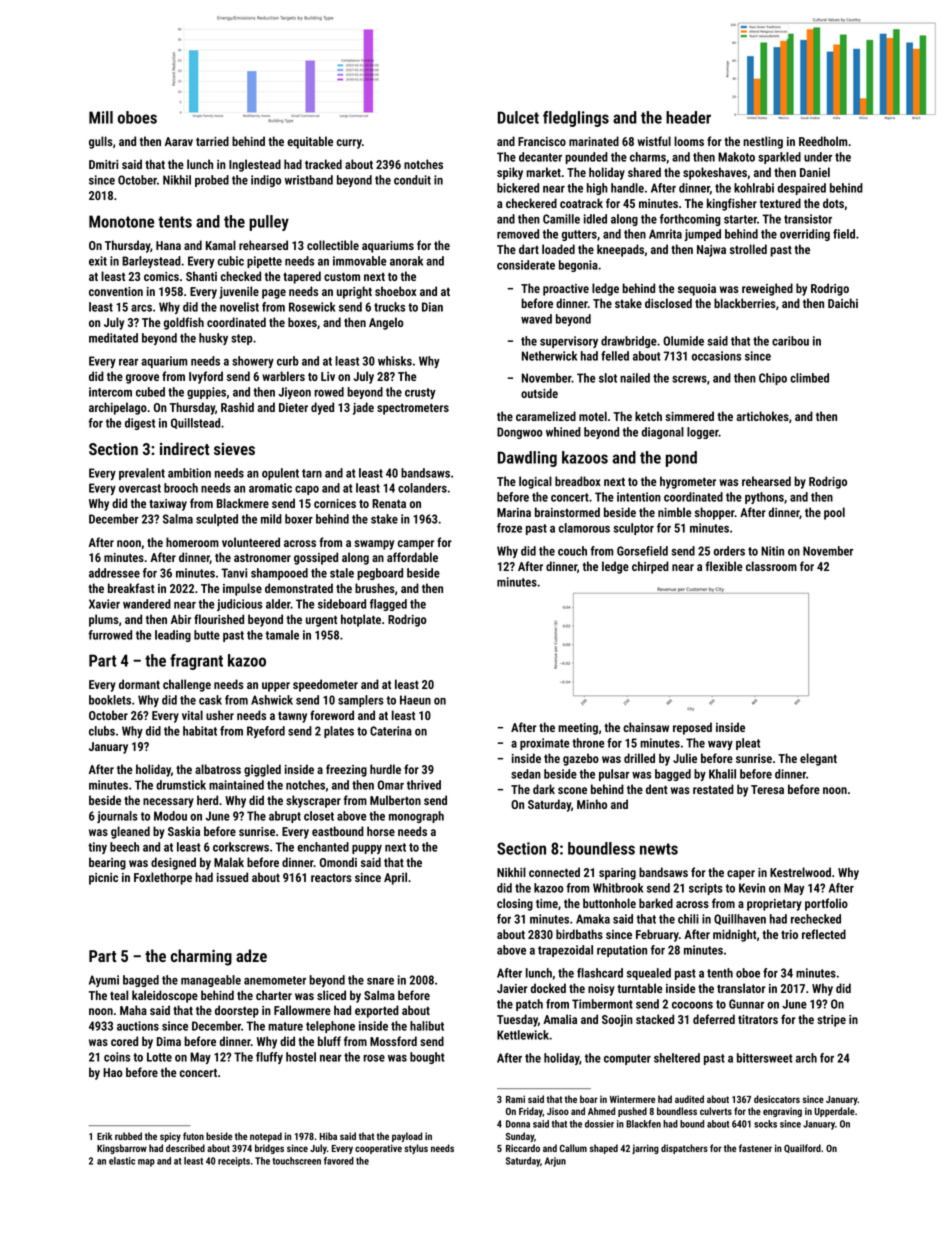  I want to click on Hao, so click(113, 1072).
